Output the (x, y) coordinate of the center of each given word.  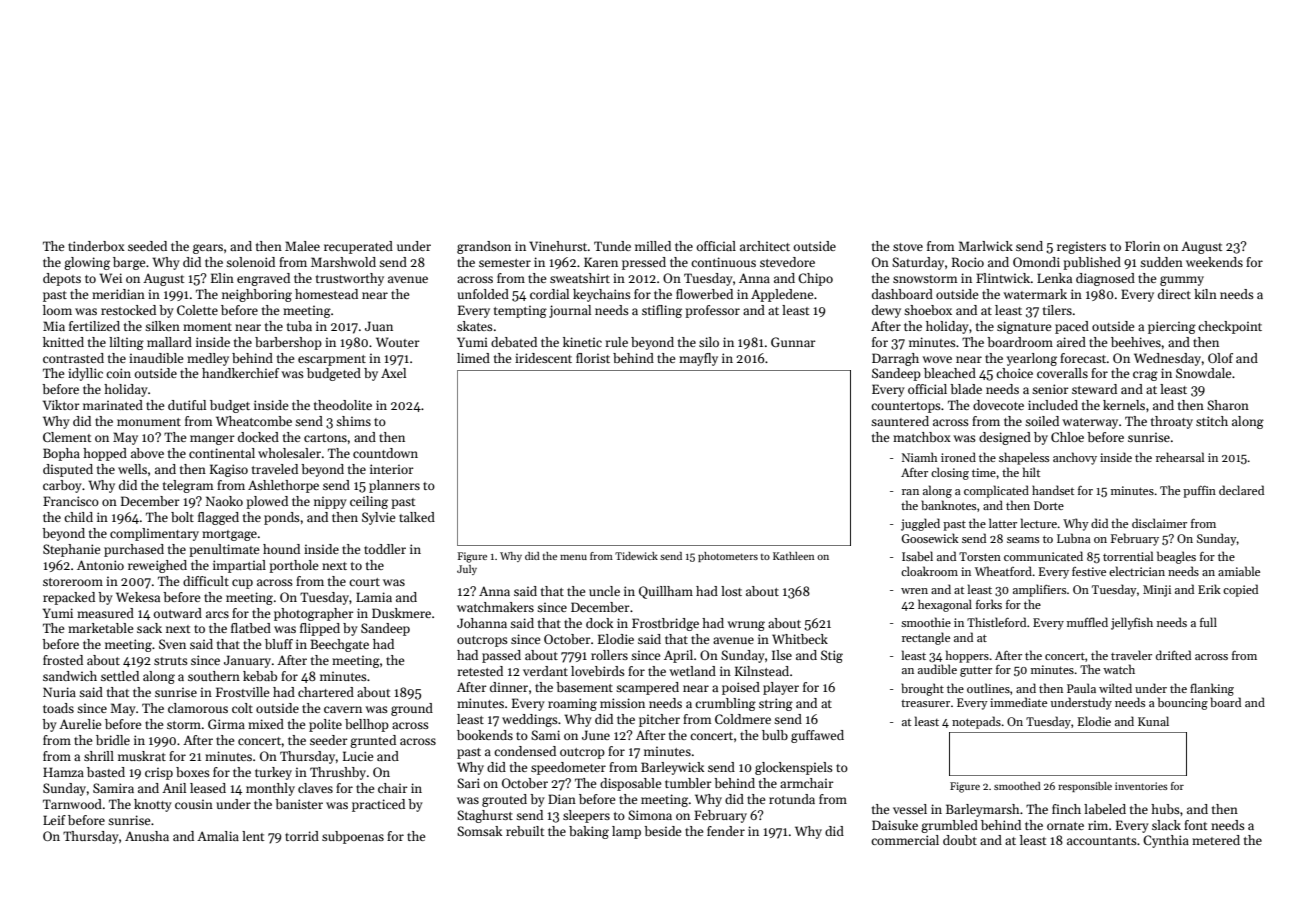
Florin (1142, 246)
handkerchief (240, 373)
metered (1216, 840)
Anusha (147, 836)
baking (589, 832)
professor (712, 311)
